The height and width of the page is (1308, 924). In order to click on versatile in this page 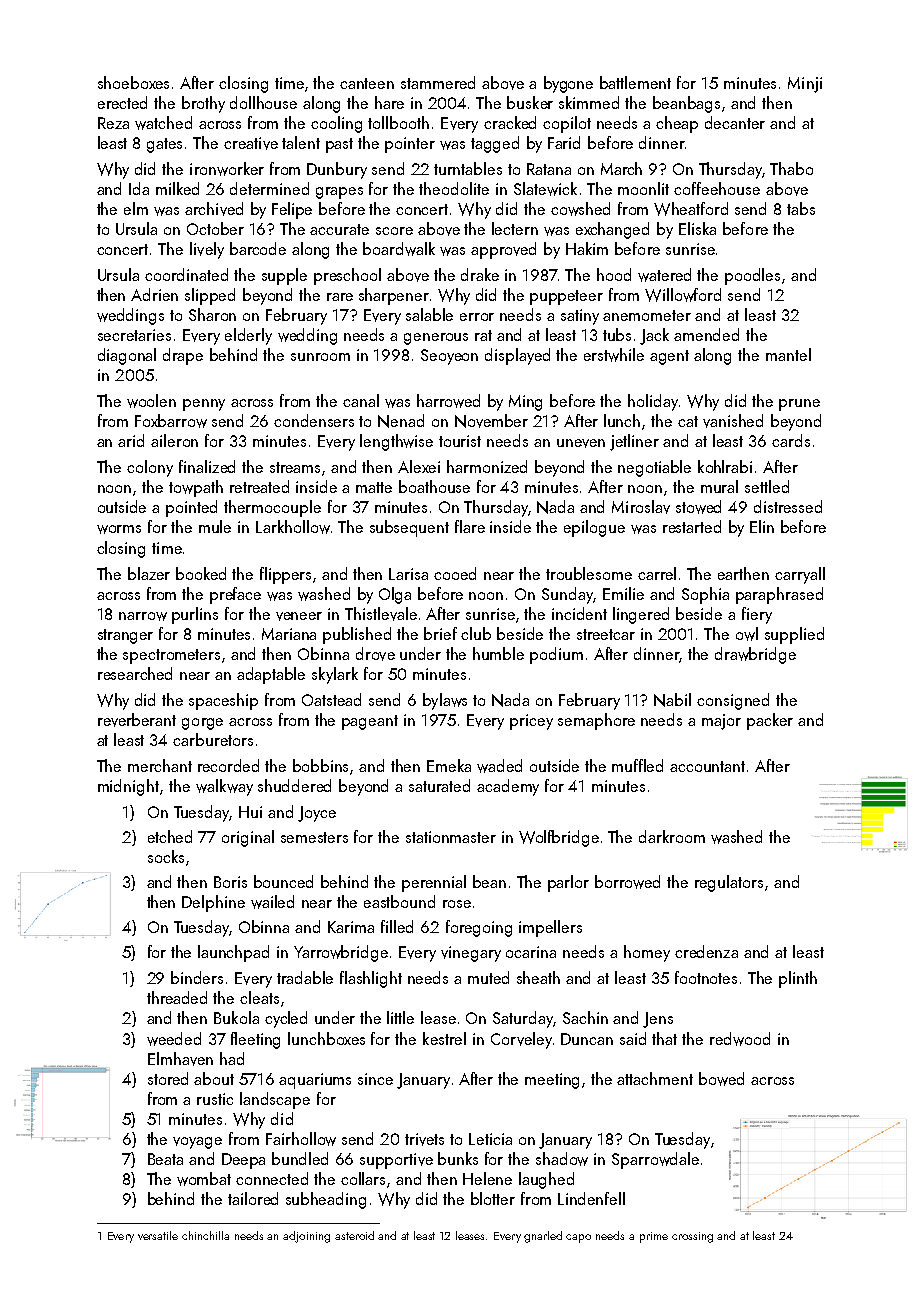, I will do `click(158, 1235)`.
